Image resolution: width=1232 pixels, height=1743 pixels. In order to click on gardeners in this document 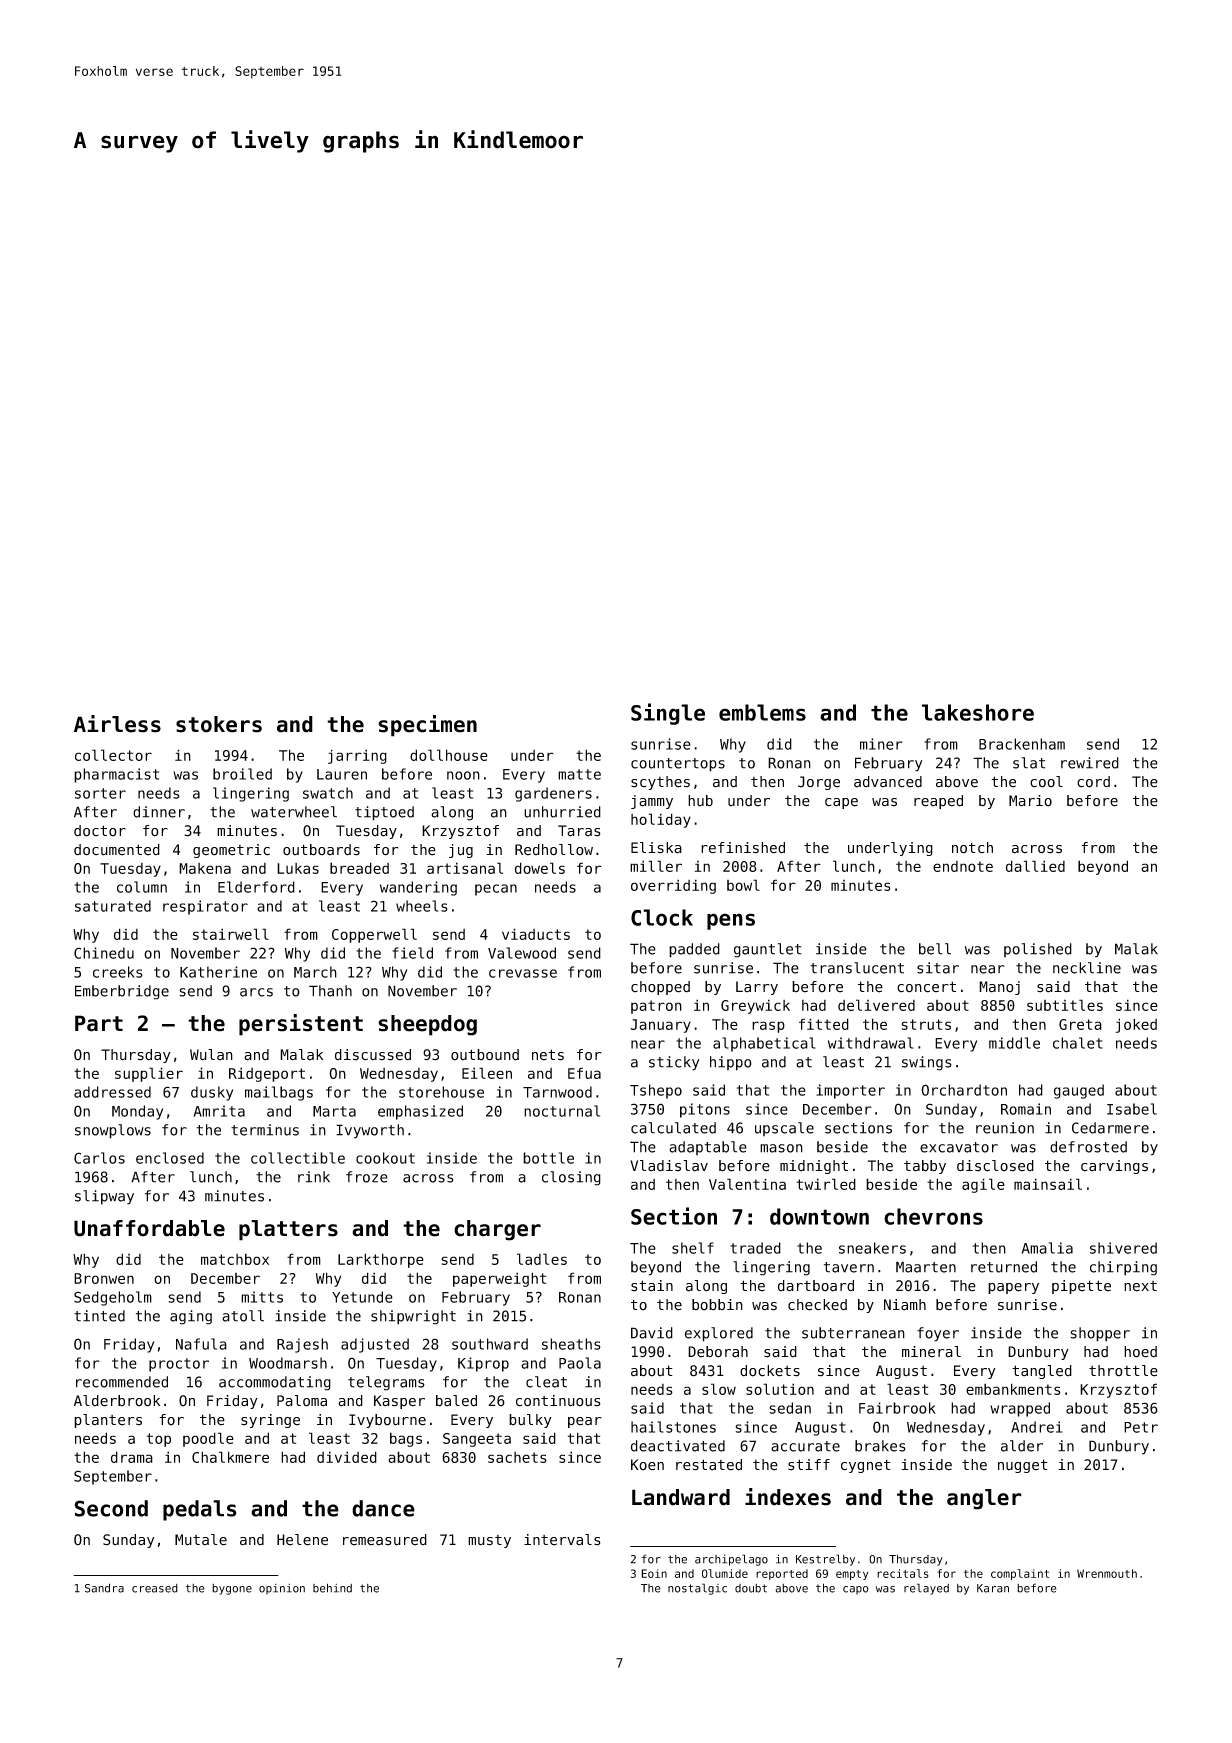, I will do `click(553, 794)`.
